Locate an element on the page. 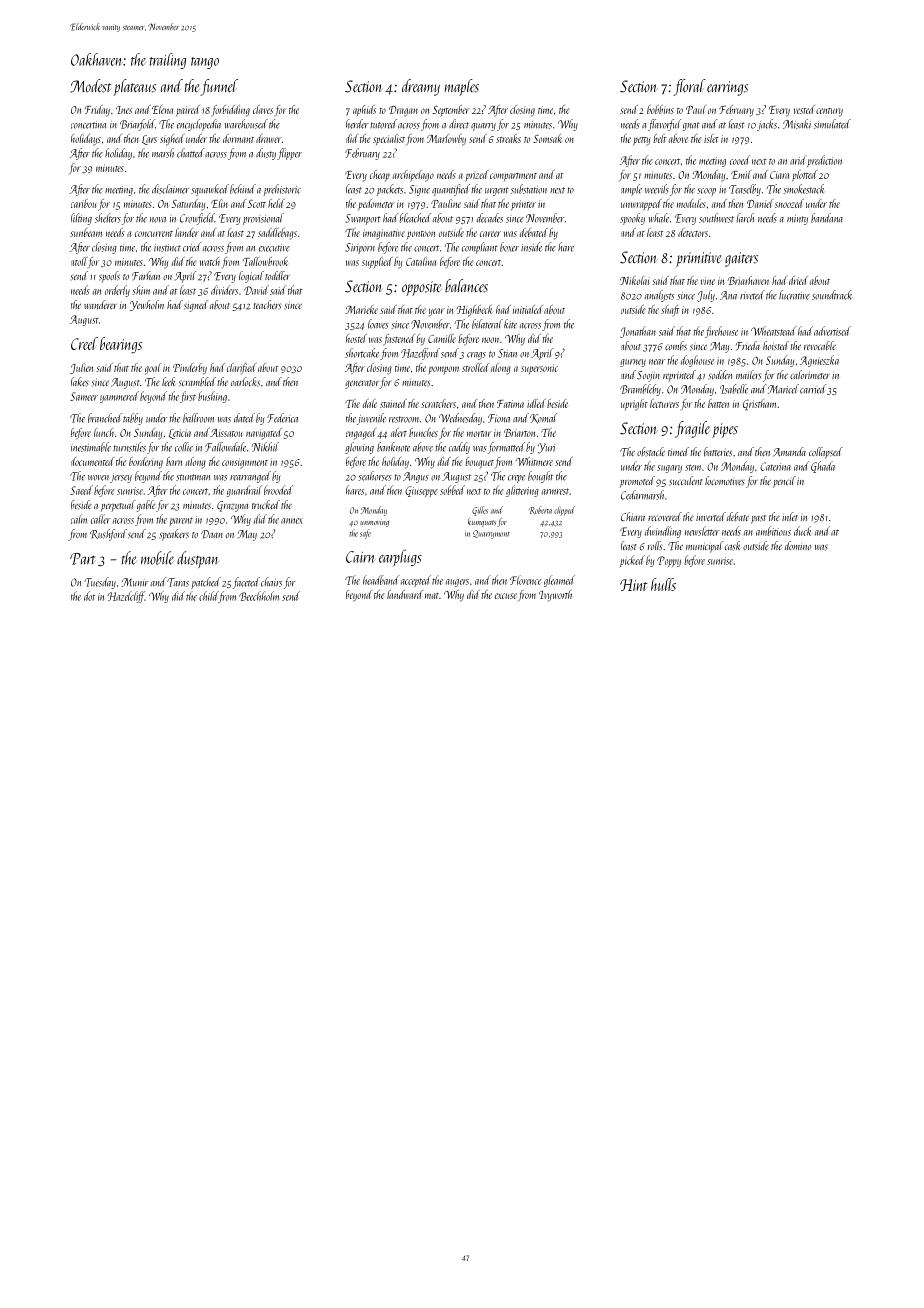 The image size is (924, 1308). floral is located at coordinates (689, 87).
